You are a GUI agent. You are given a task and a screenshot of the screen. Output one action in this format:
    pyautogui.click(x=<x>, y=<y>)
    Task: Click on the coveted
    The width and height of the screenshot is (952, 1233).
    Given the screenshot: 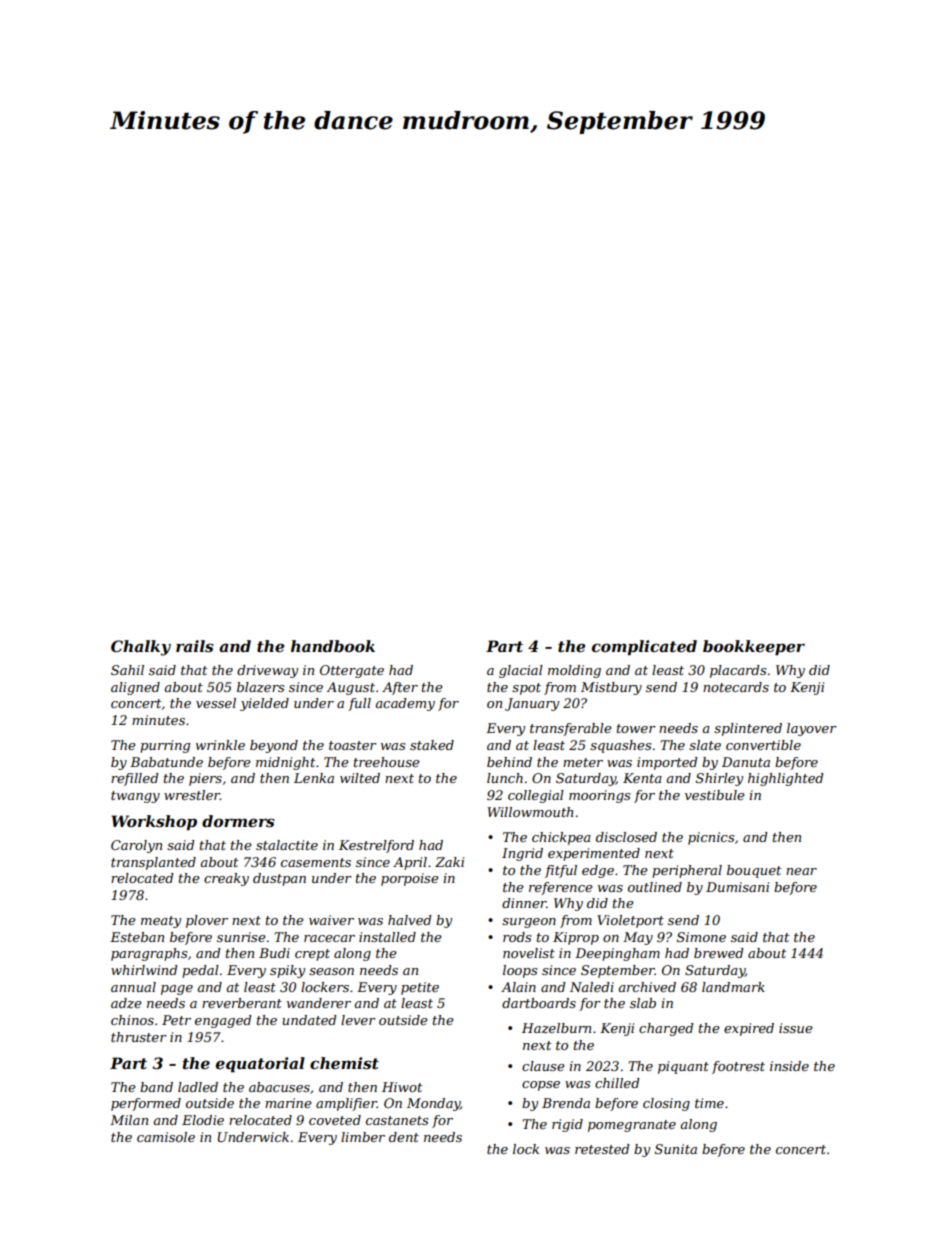 What is the action you would take?
    pyautogui.click(x=335, y=1120)
